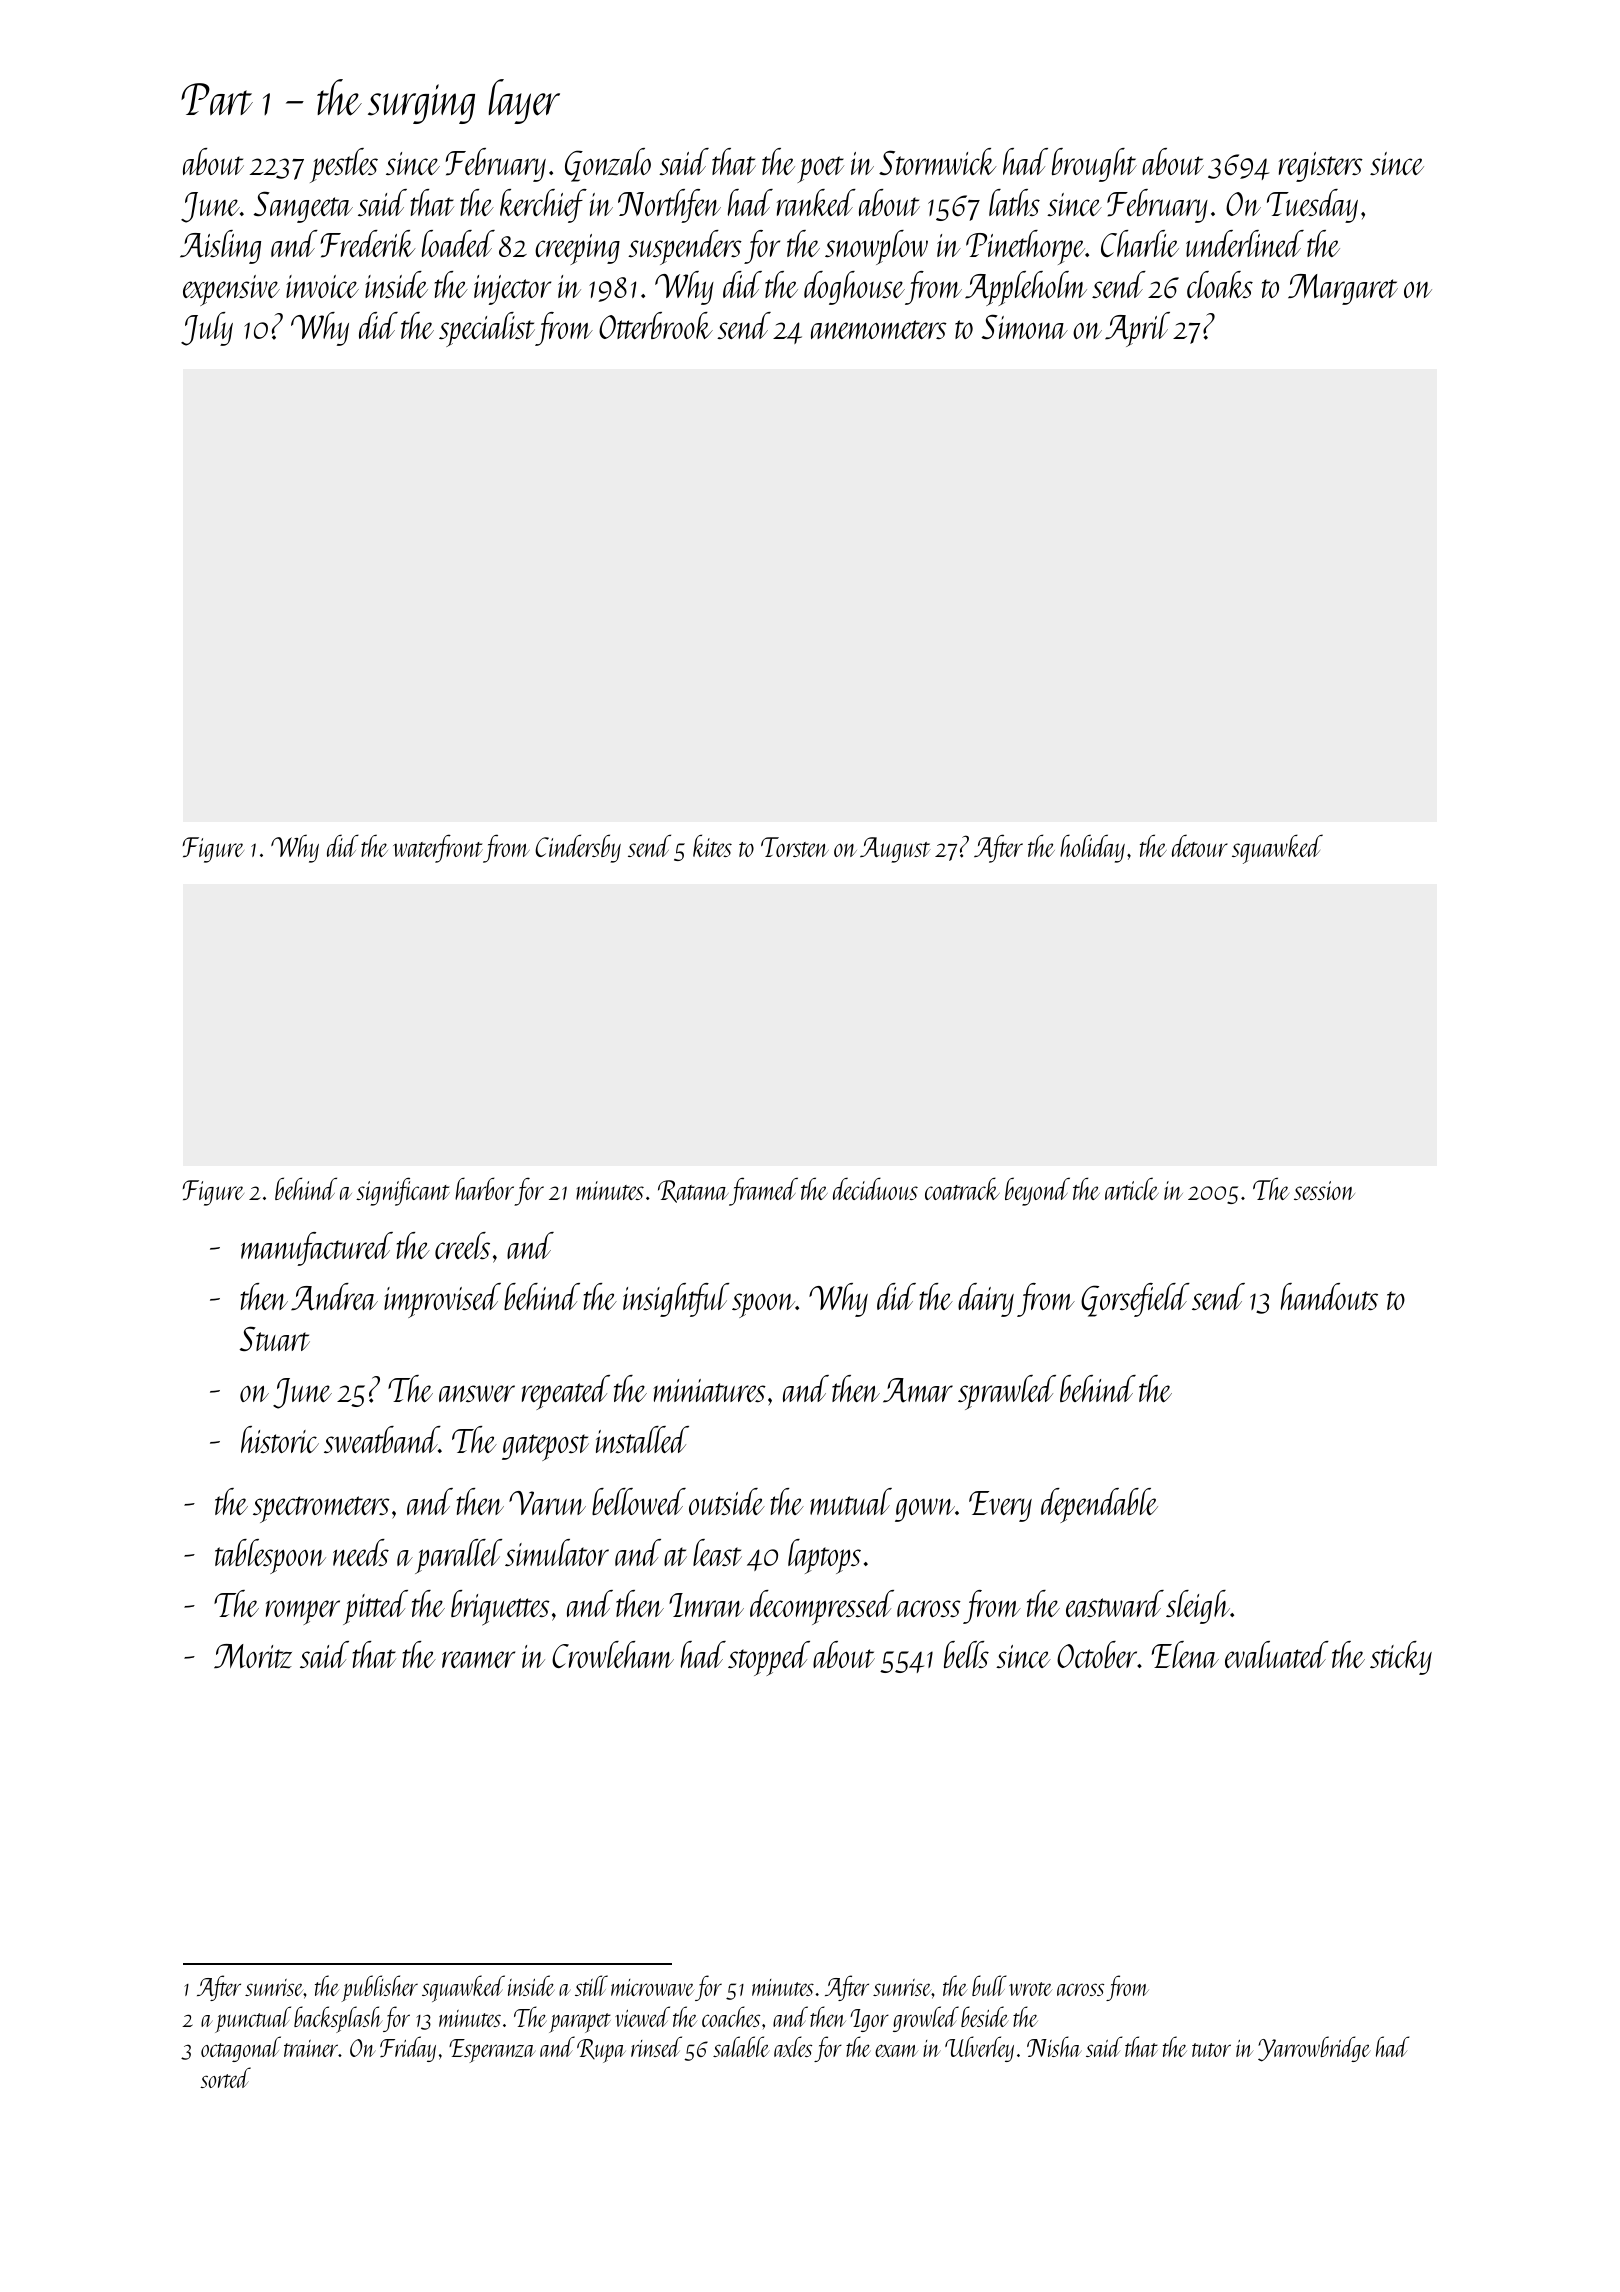 The width and height of the screenshot is (1620, 2292). Describe the element at coordinates (926, 2019) in the screenshot. I see `growled` at that location.
